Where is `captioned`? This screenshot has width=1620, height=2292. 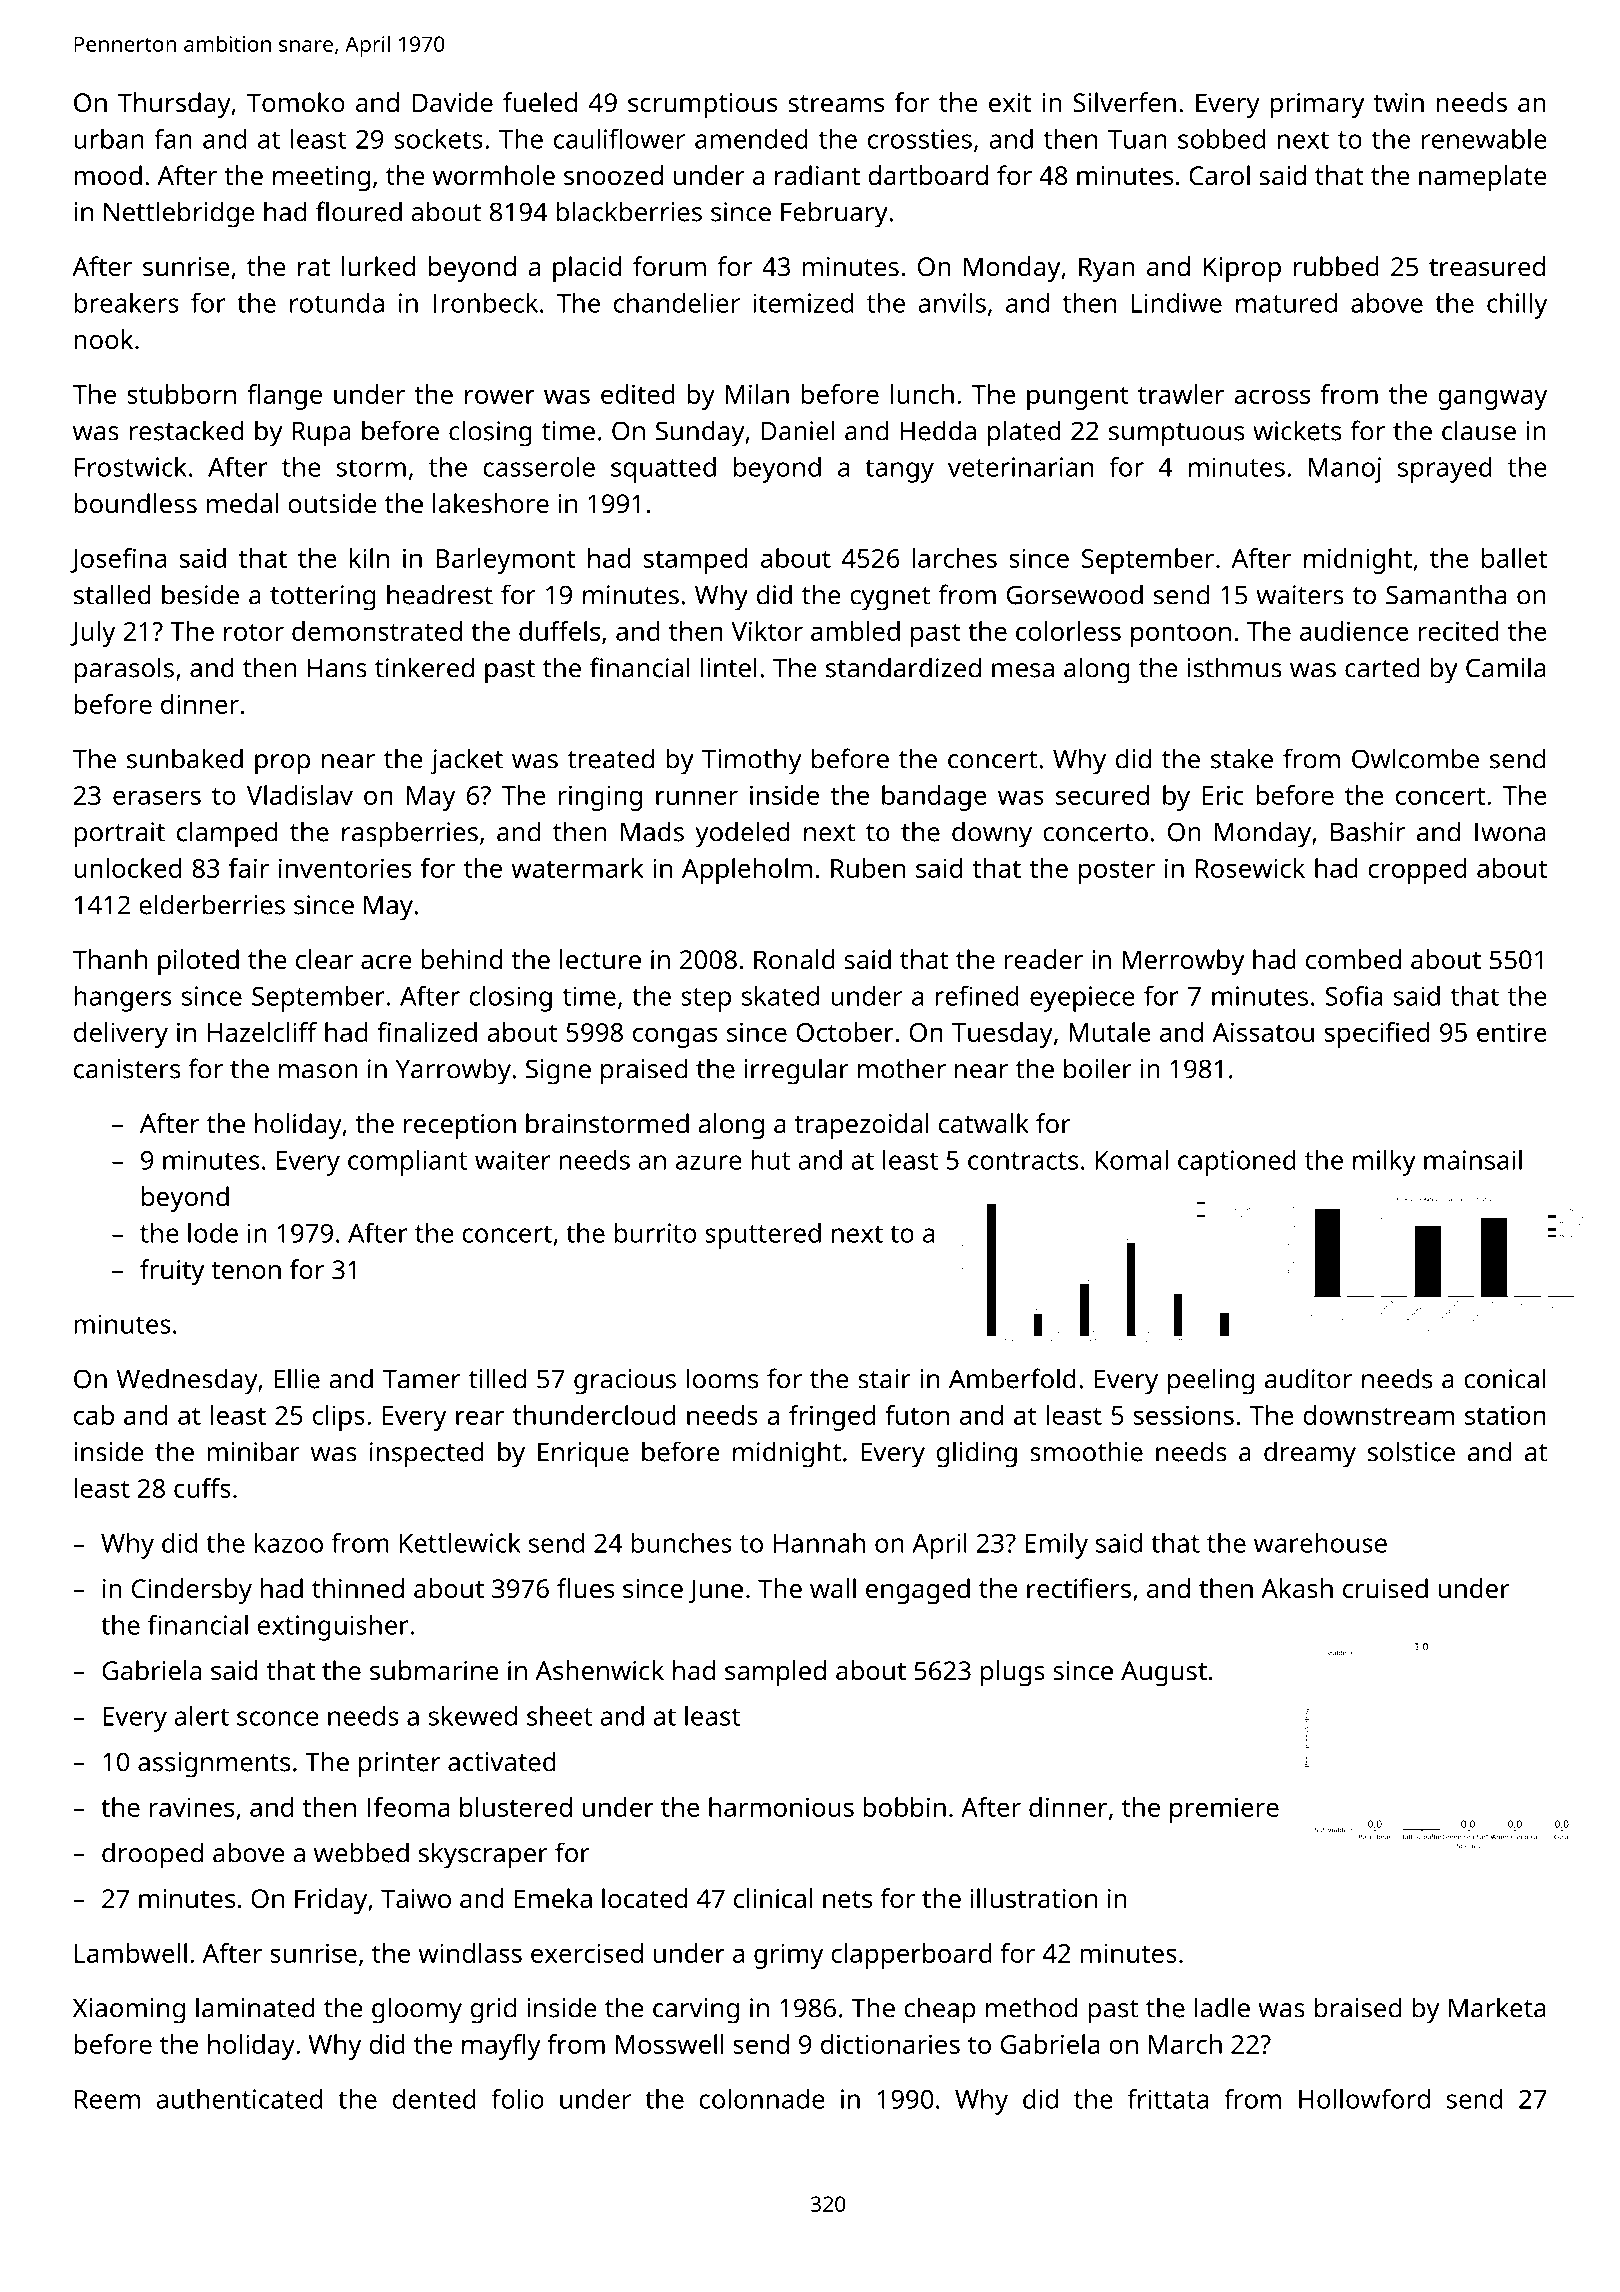 captioned is located at coordinates (1237, 1163).
